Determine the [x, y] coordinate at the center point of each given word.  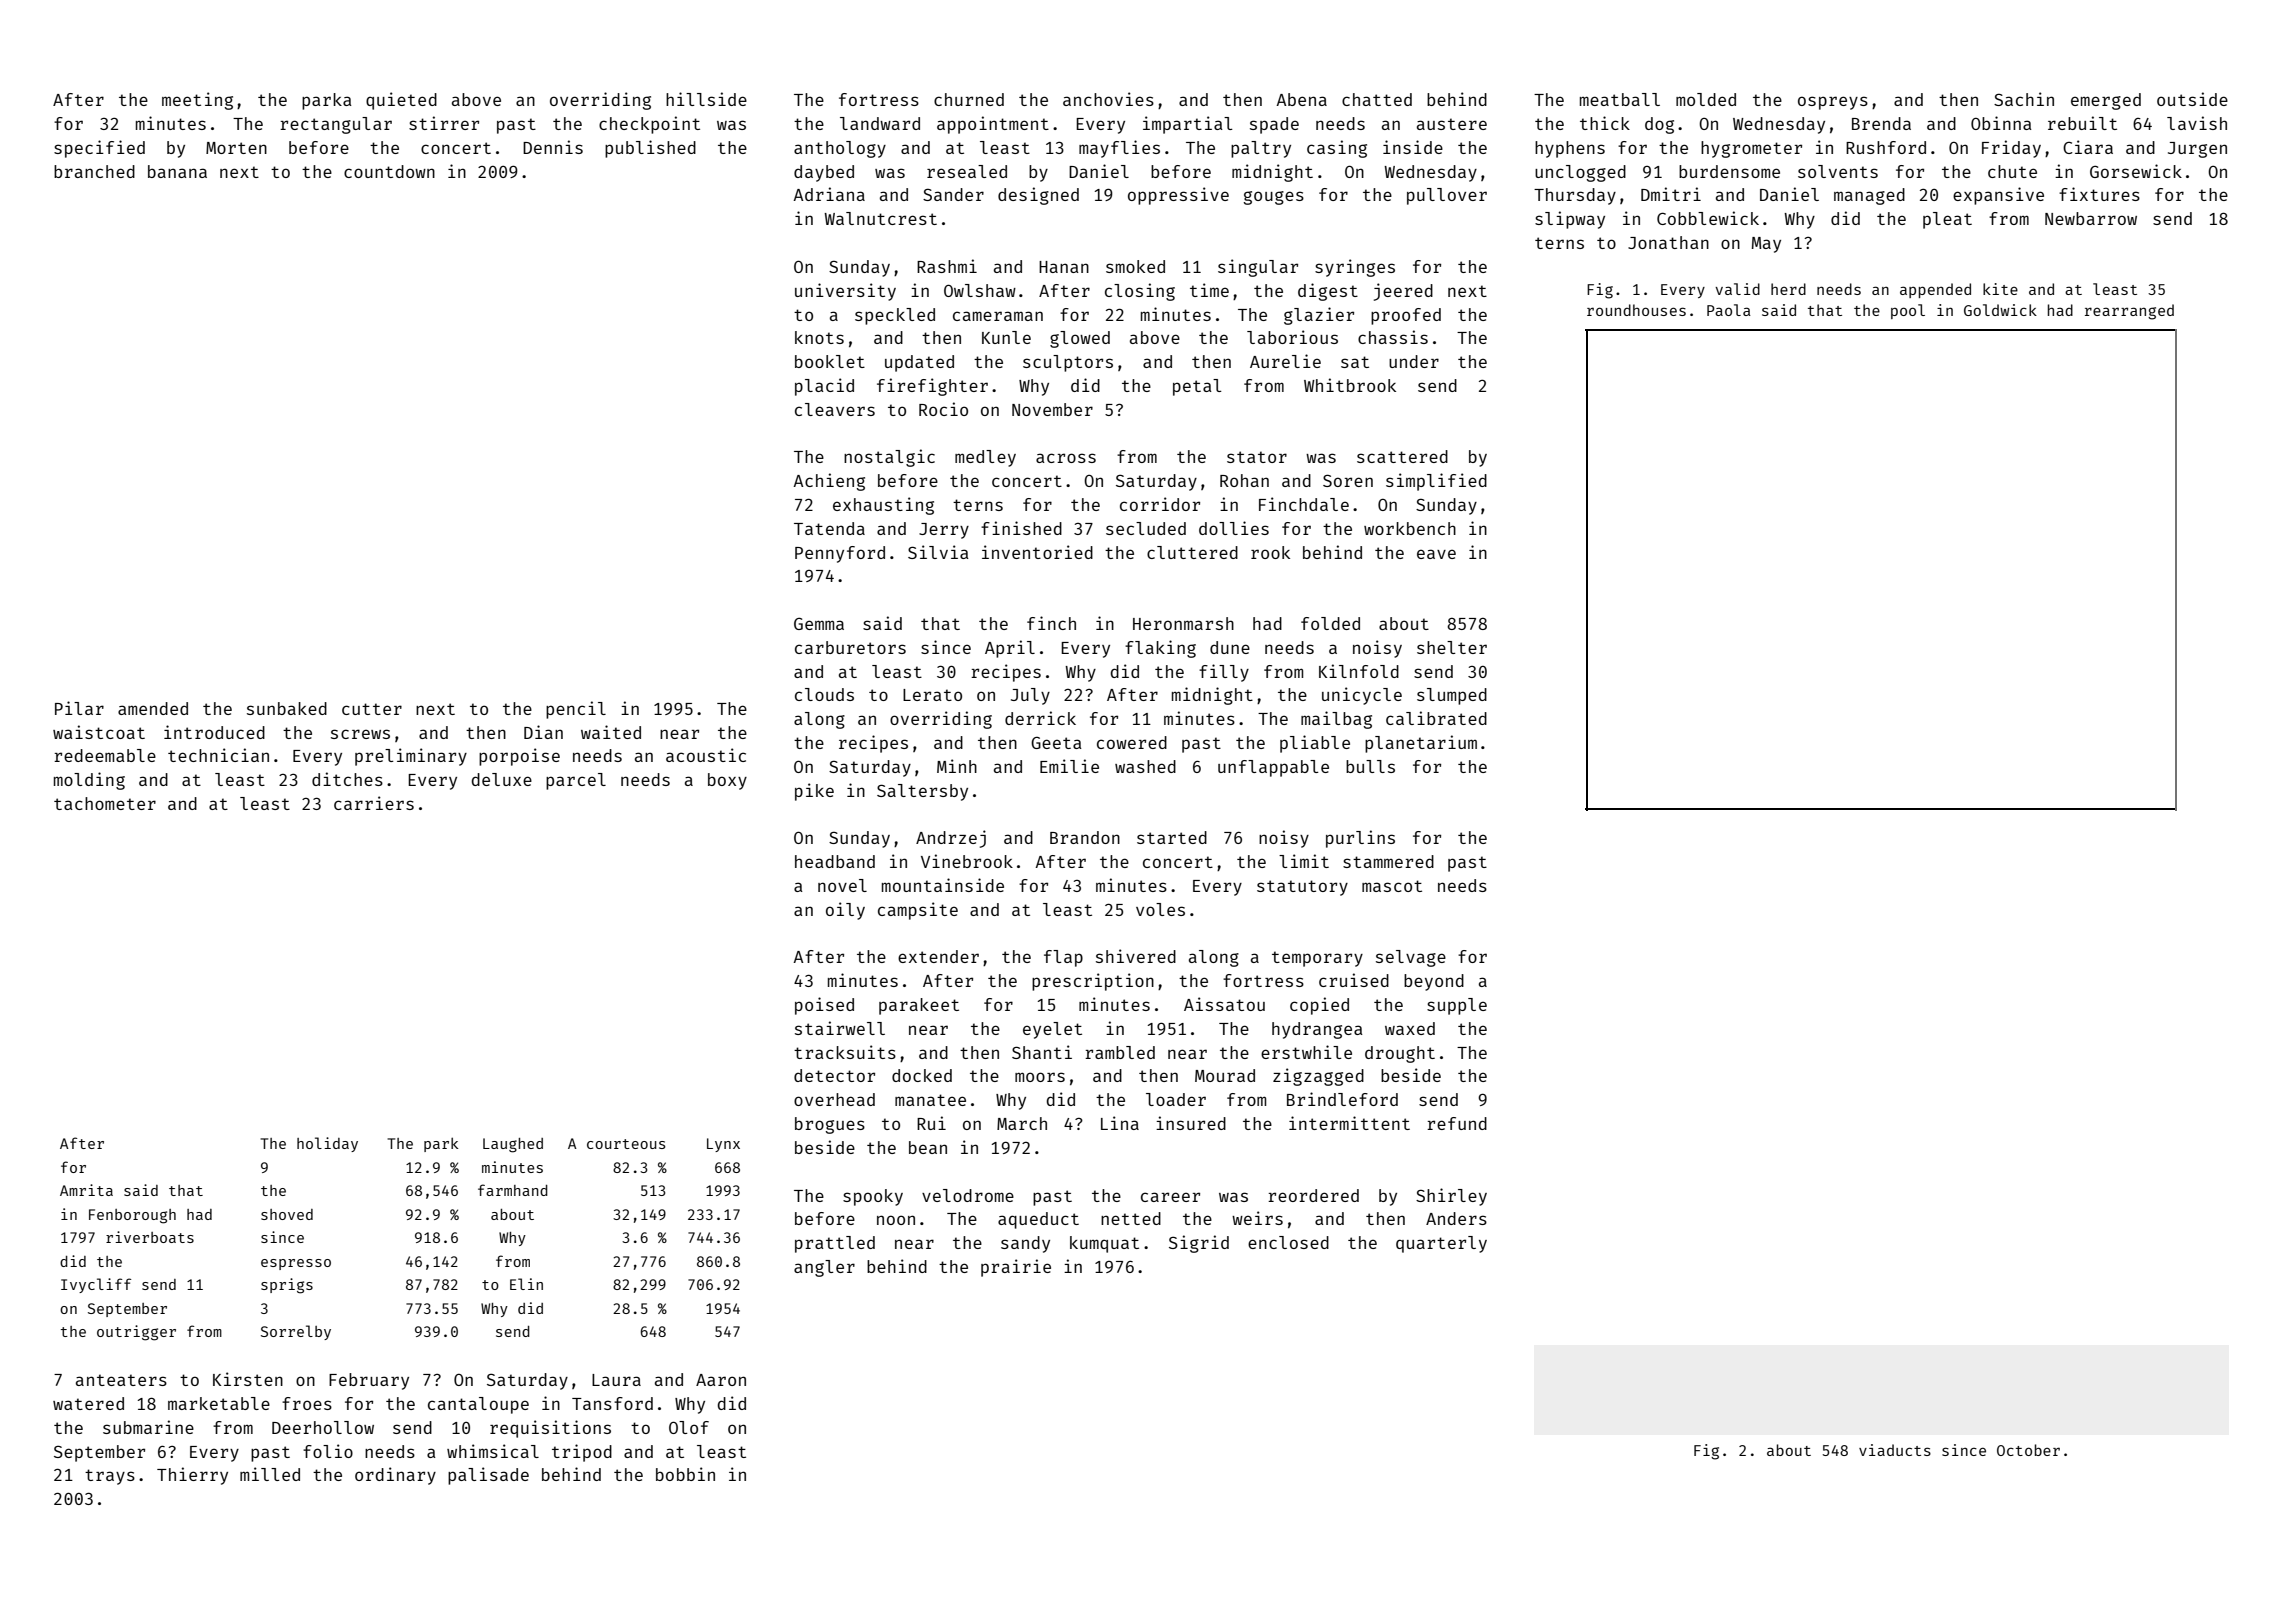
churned [969, 99]
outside [2192, 99]
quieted [401, 101]
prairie [1016, 1268]
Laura [616, 1380]
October [2028, 1450]
